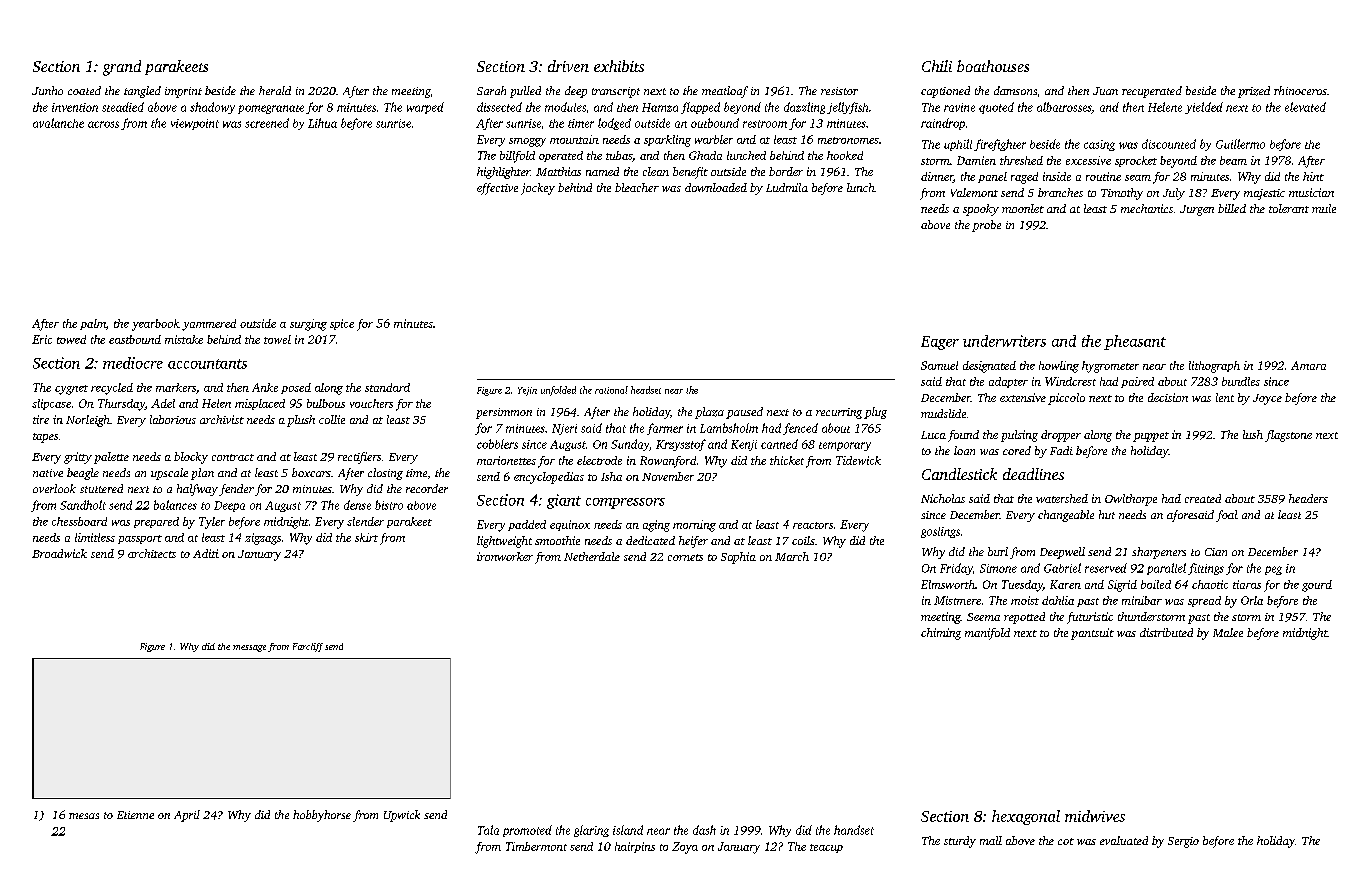 This image has height=887, width=1372. I want to click on Farcliff, so click(308, 647).
